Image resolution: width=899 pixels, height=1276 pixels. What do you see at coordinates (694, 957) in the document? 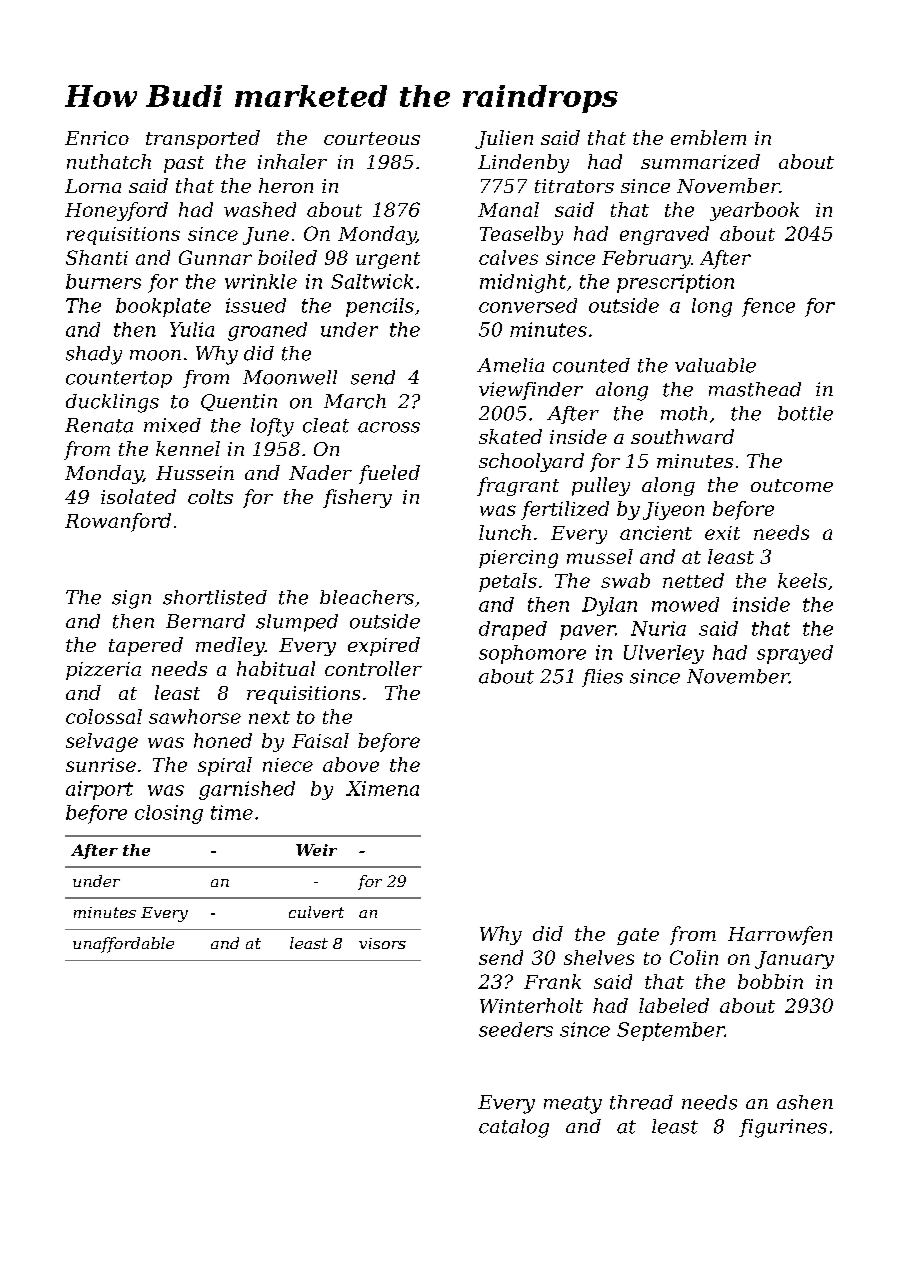
I see `Colin` at bounding box center [694, 957].
